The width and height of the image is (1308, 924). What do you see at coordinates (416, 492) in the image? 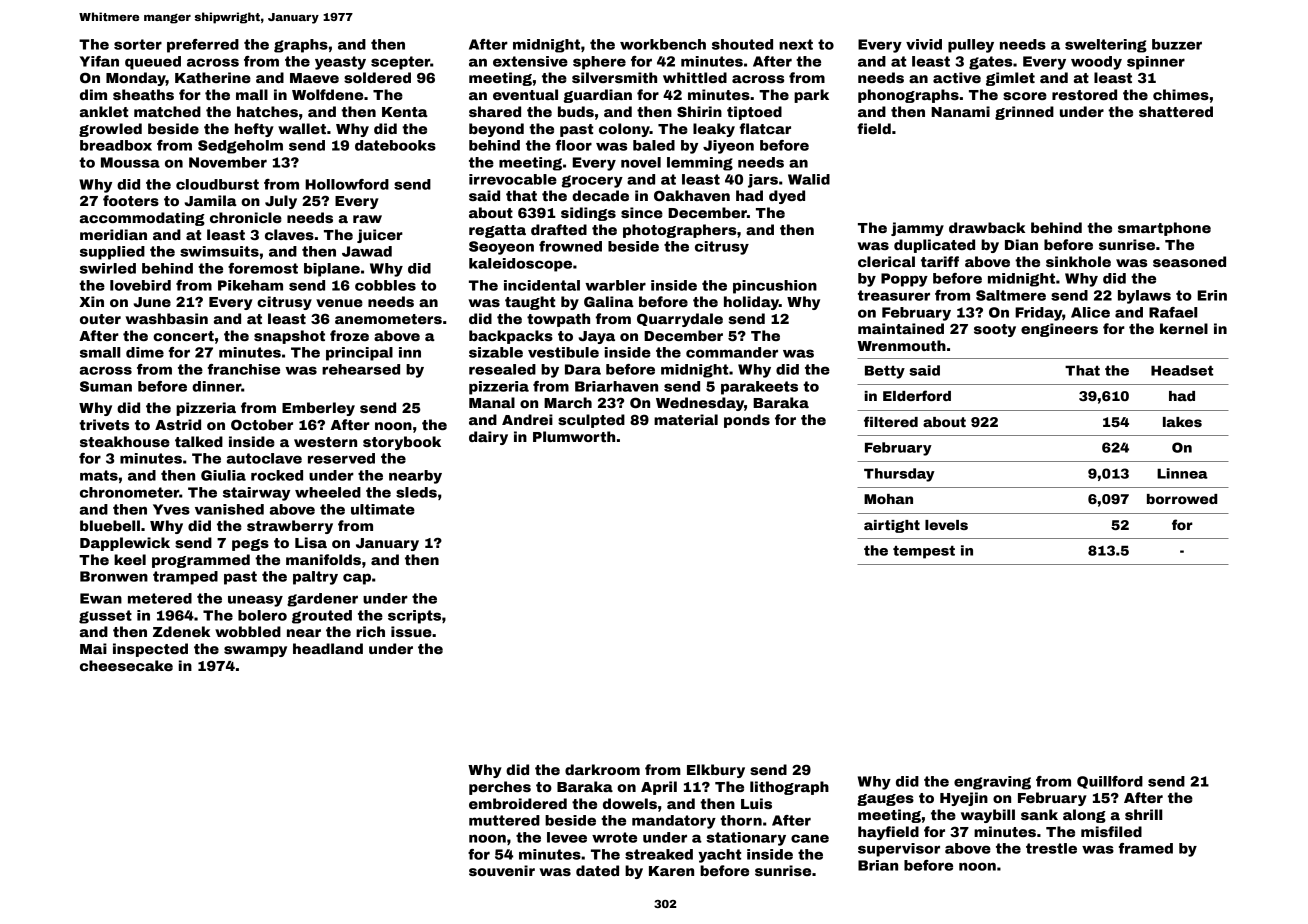
I see `sleds` at bounding box center [416, 492].
